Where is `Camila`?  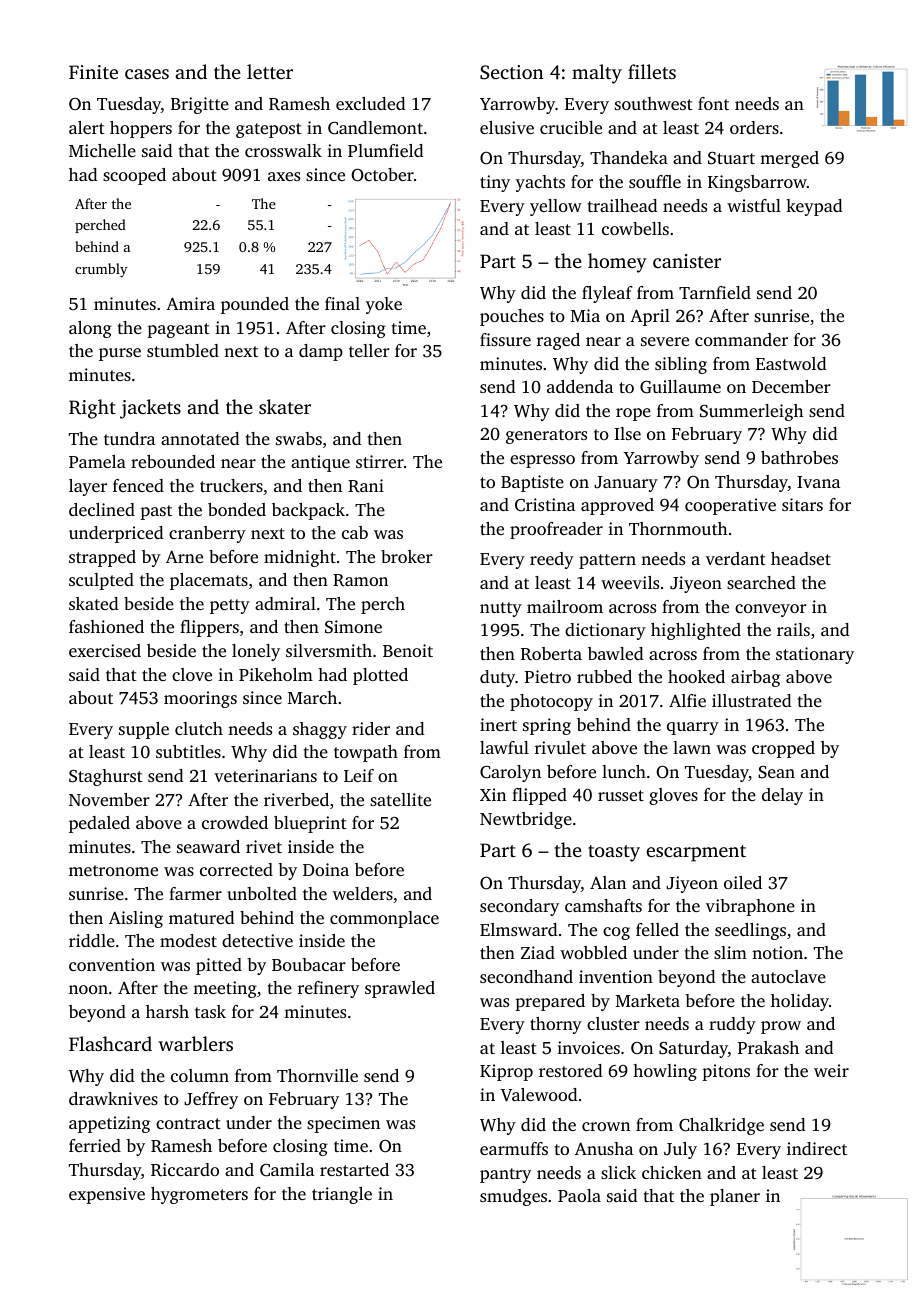
Camila is located at coordinates (287, 1170).
